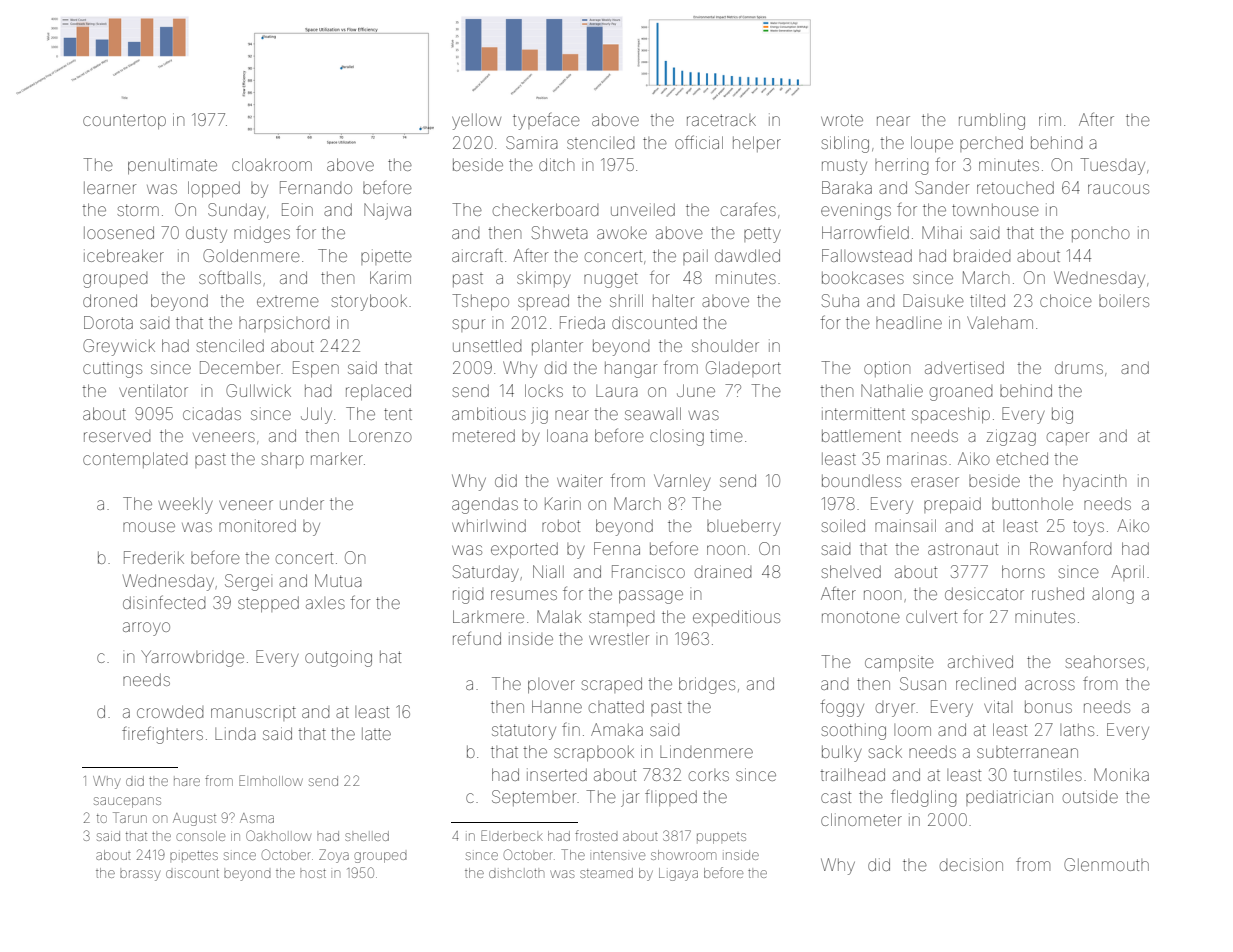  I want to click on rumbling, so click(992, 121).
